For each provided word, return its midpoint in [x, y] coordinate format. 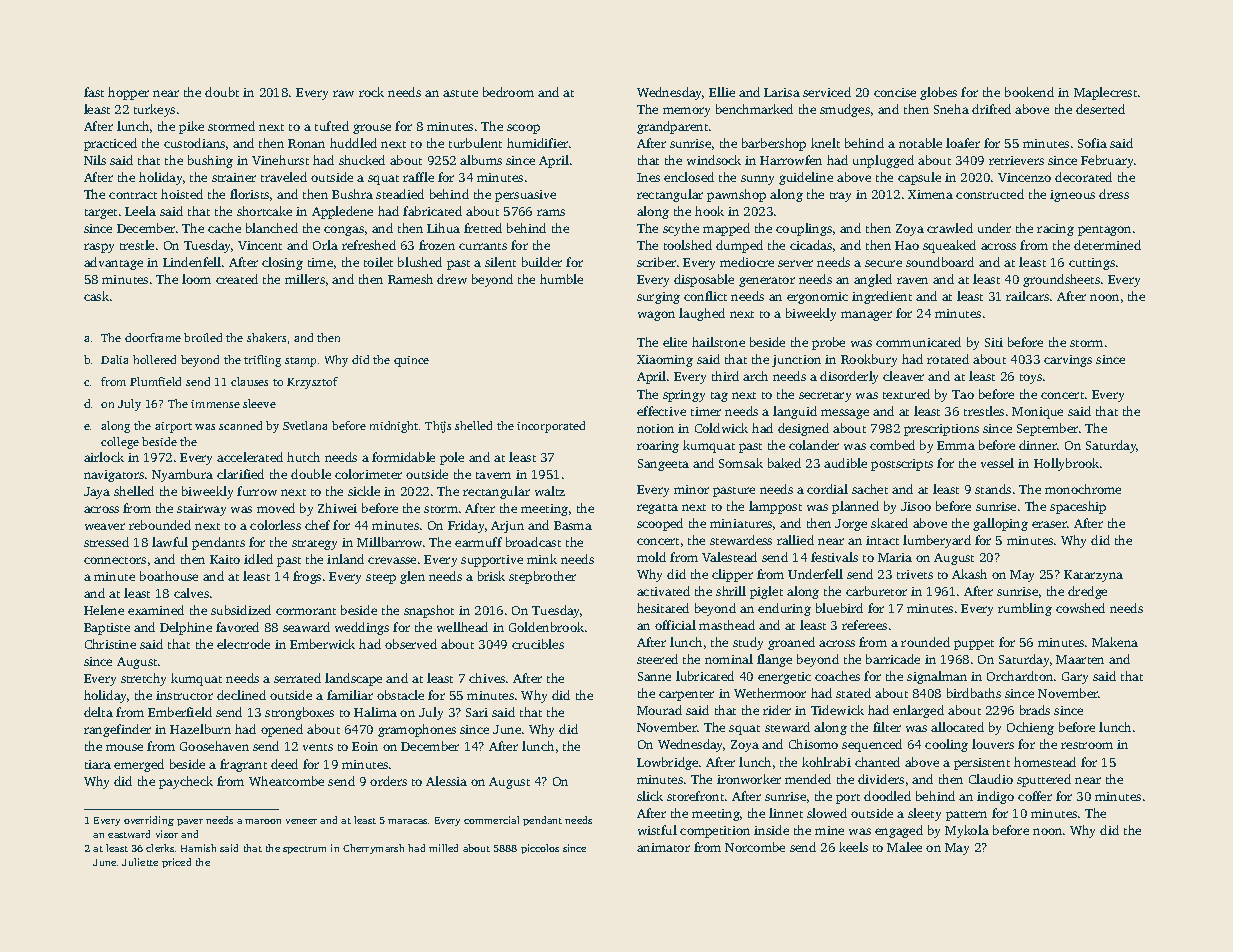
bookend [1029, 92]
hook [709, 211]
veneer [301, 821]
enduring [784, 609]
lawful [170, 542]
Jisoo [916, 506]
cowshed [1080, 608]
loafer [963, 143]
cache [224, 228]
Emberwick [322, 644]
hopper [128, 93]
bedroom [508, 92]
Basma [573, 525]
